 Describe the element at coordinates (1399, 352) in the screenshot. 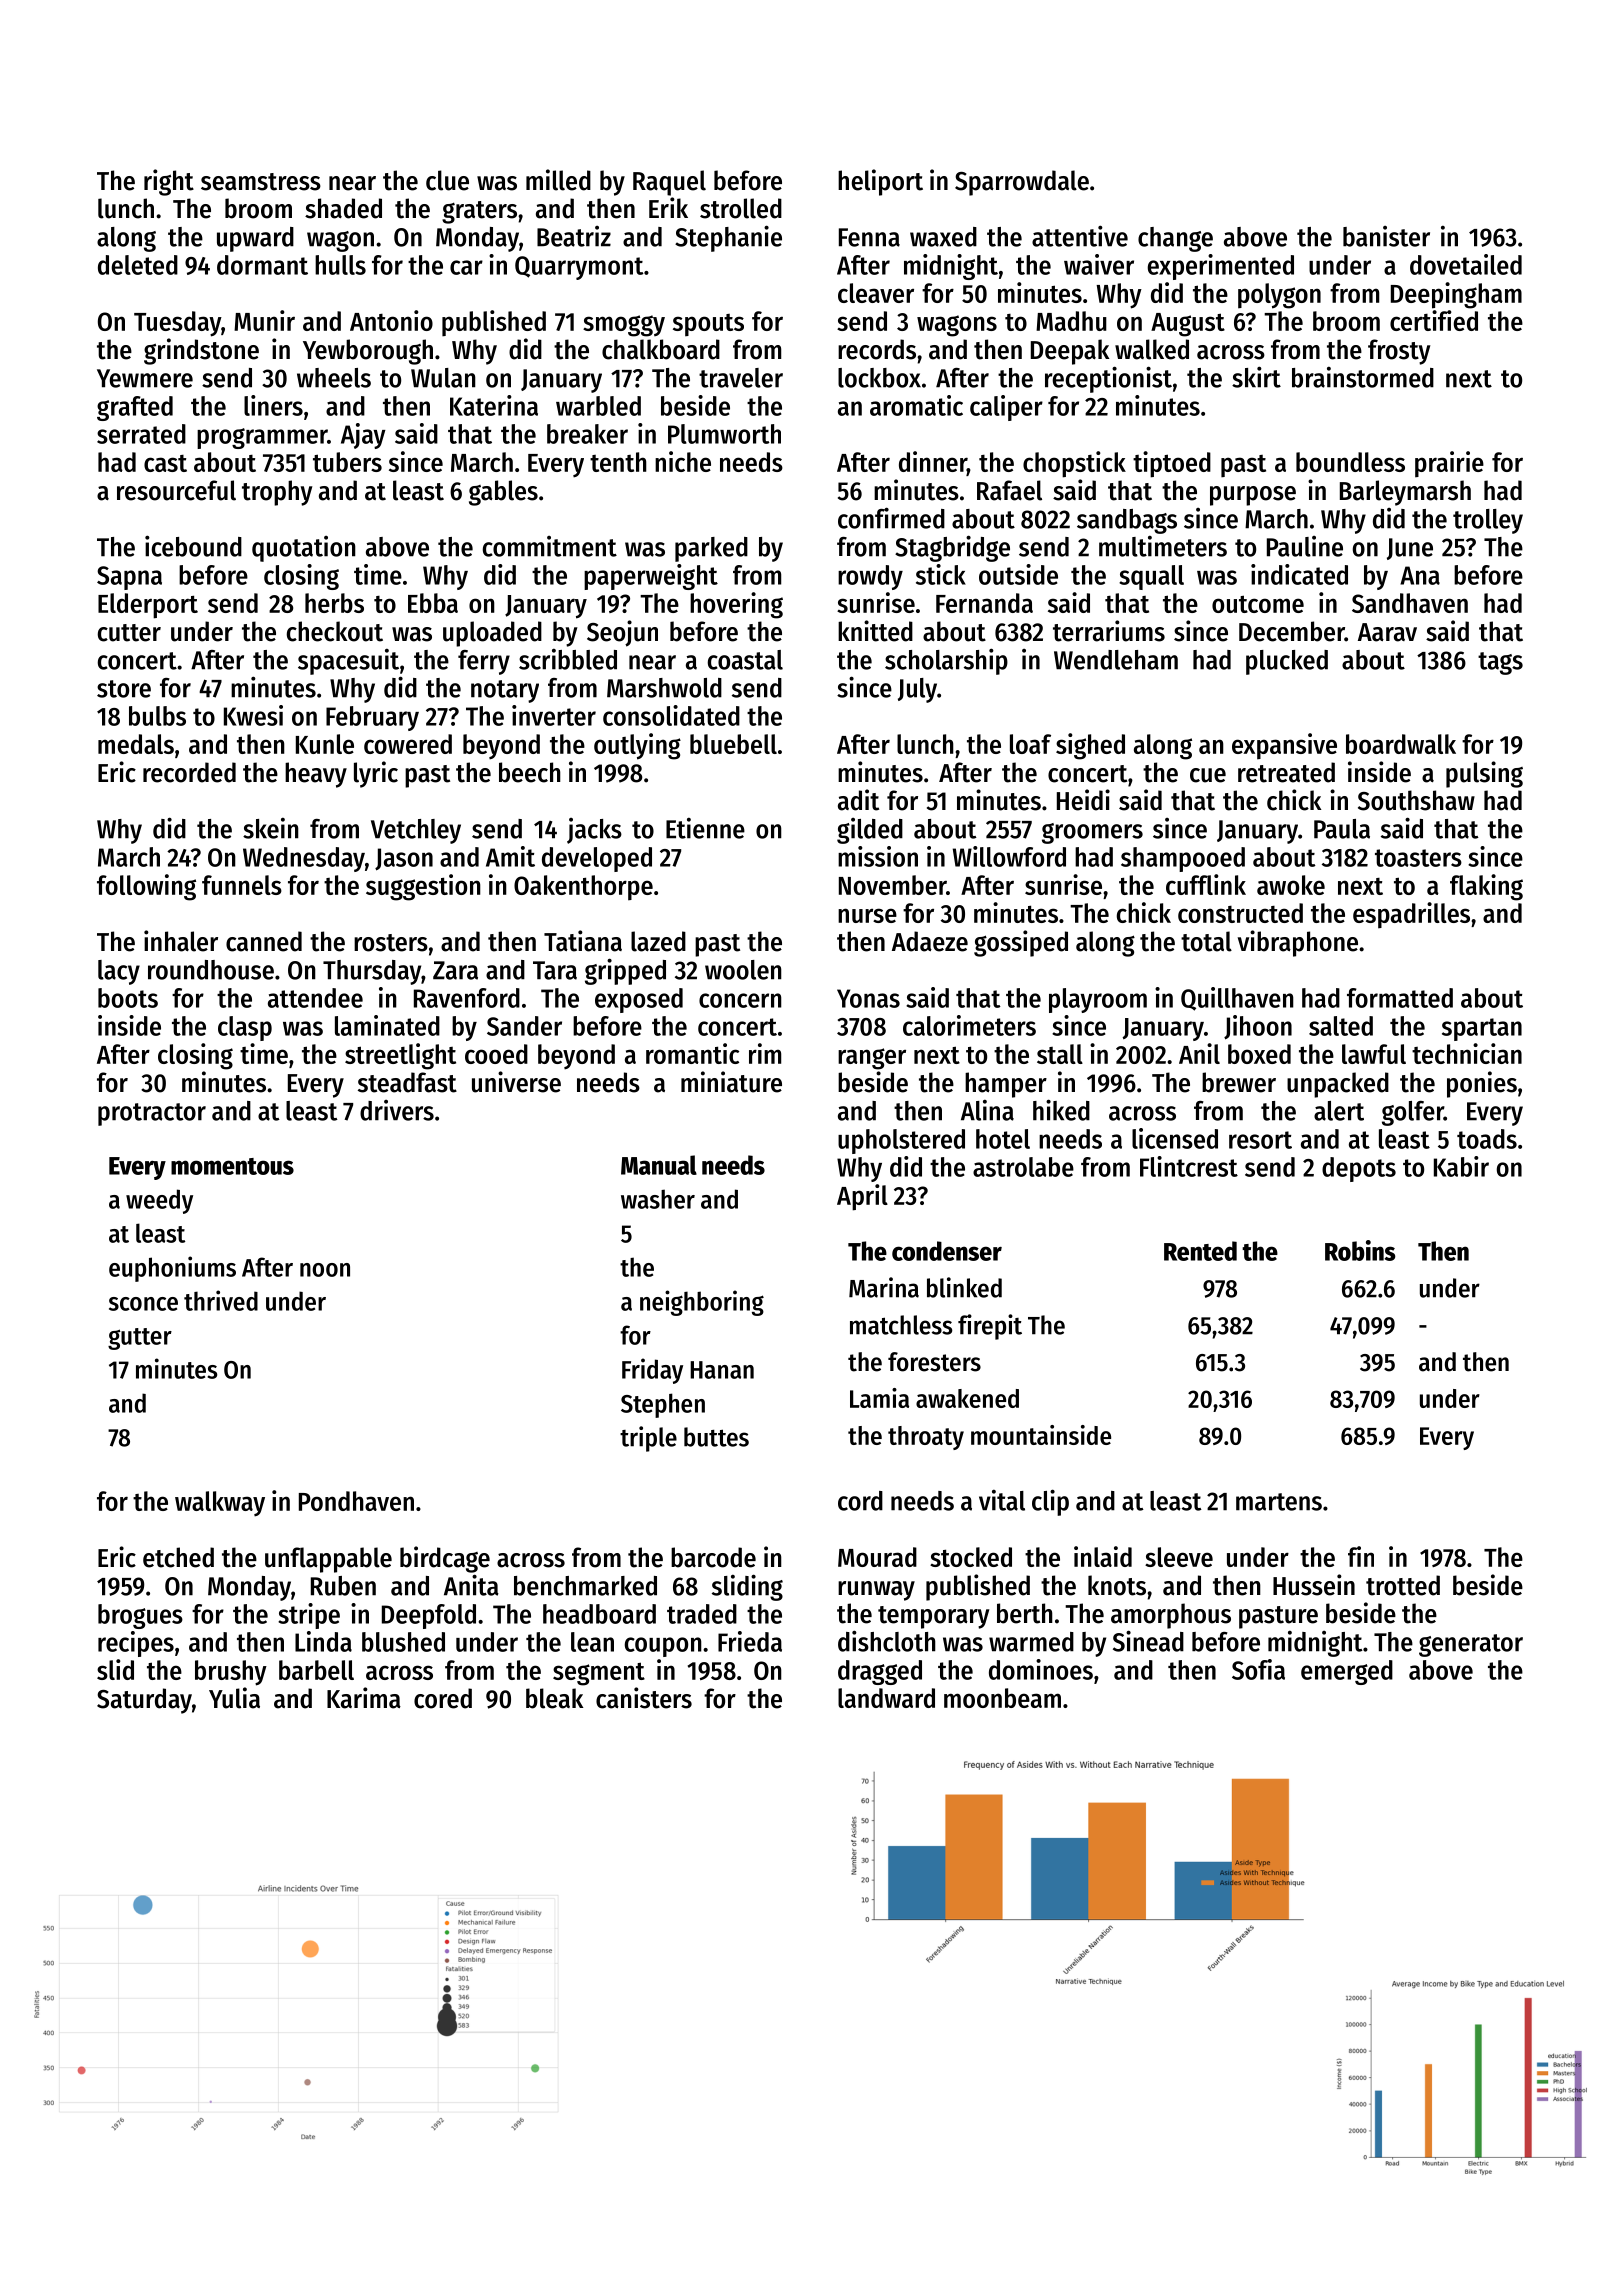

I see `frosty` at that location.
